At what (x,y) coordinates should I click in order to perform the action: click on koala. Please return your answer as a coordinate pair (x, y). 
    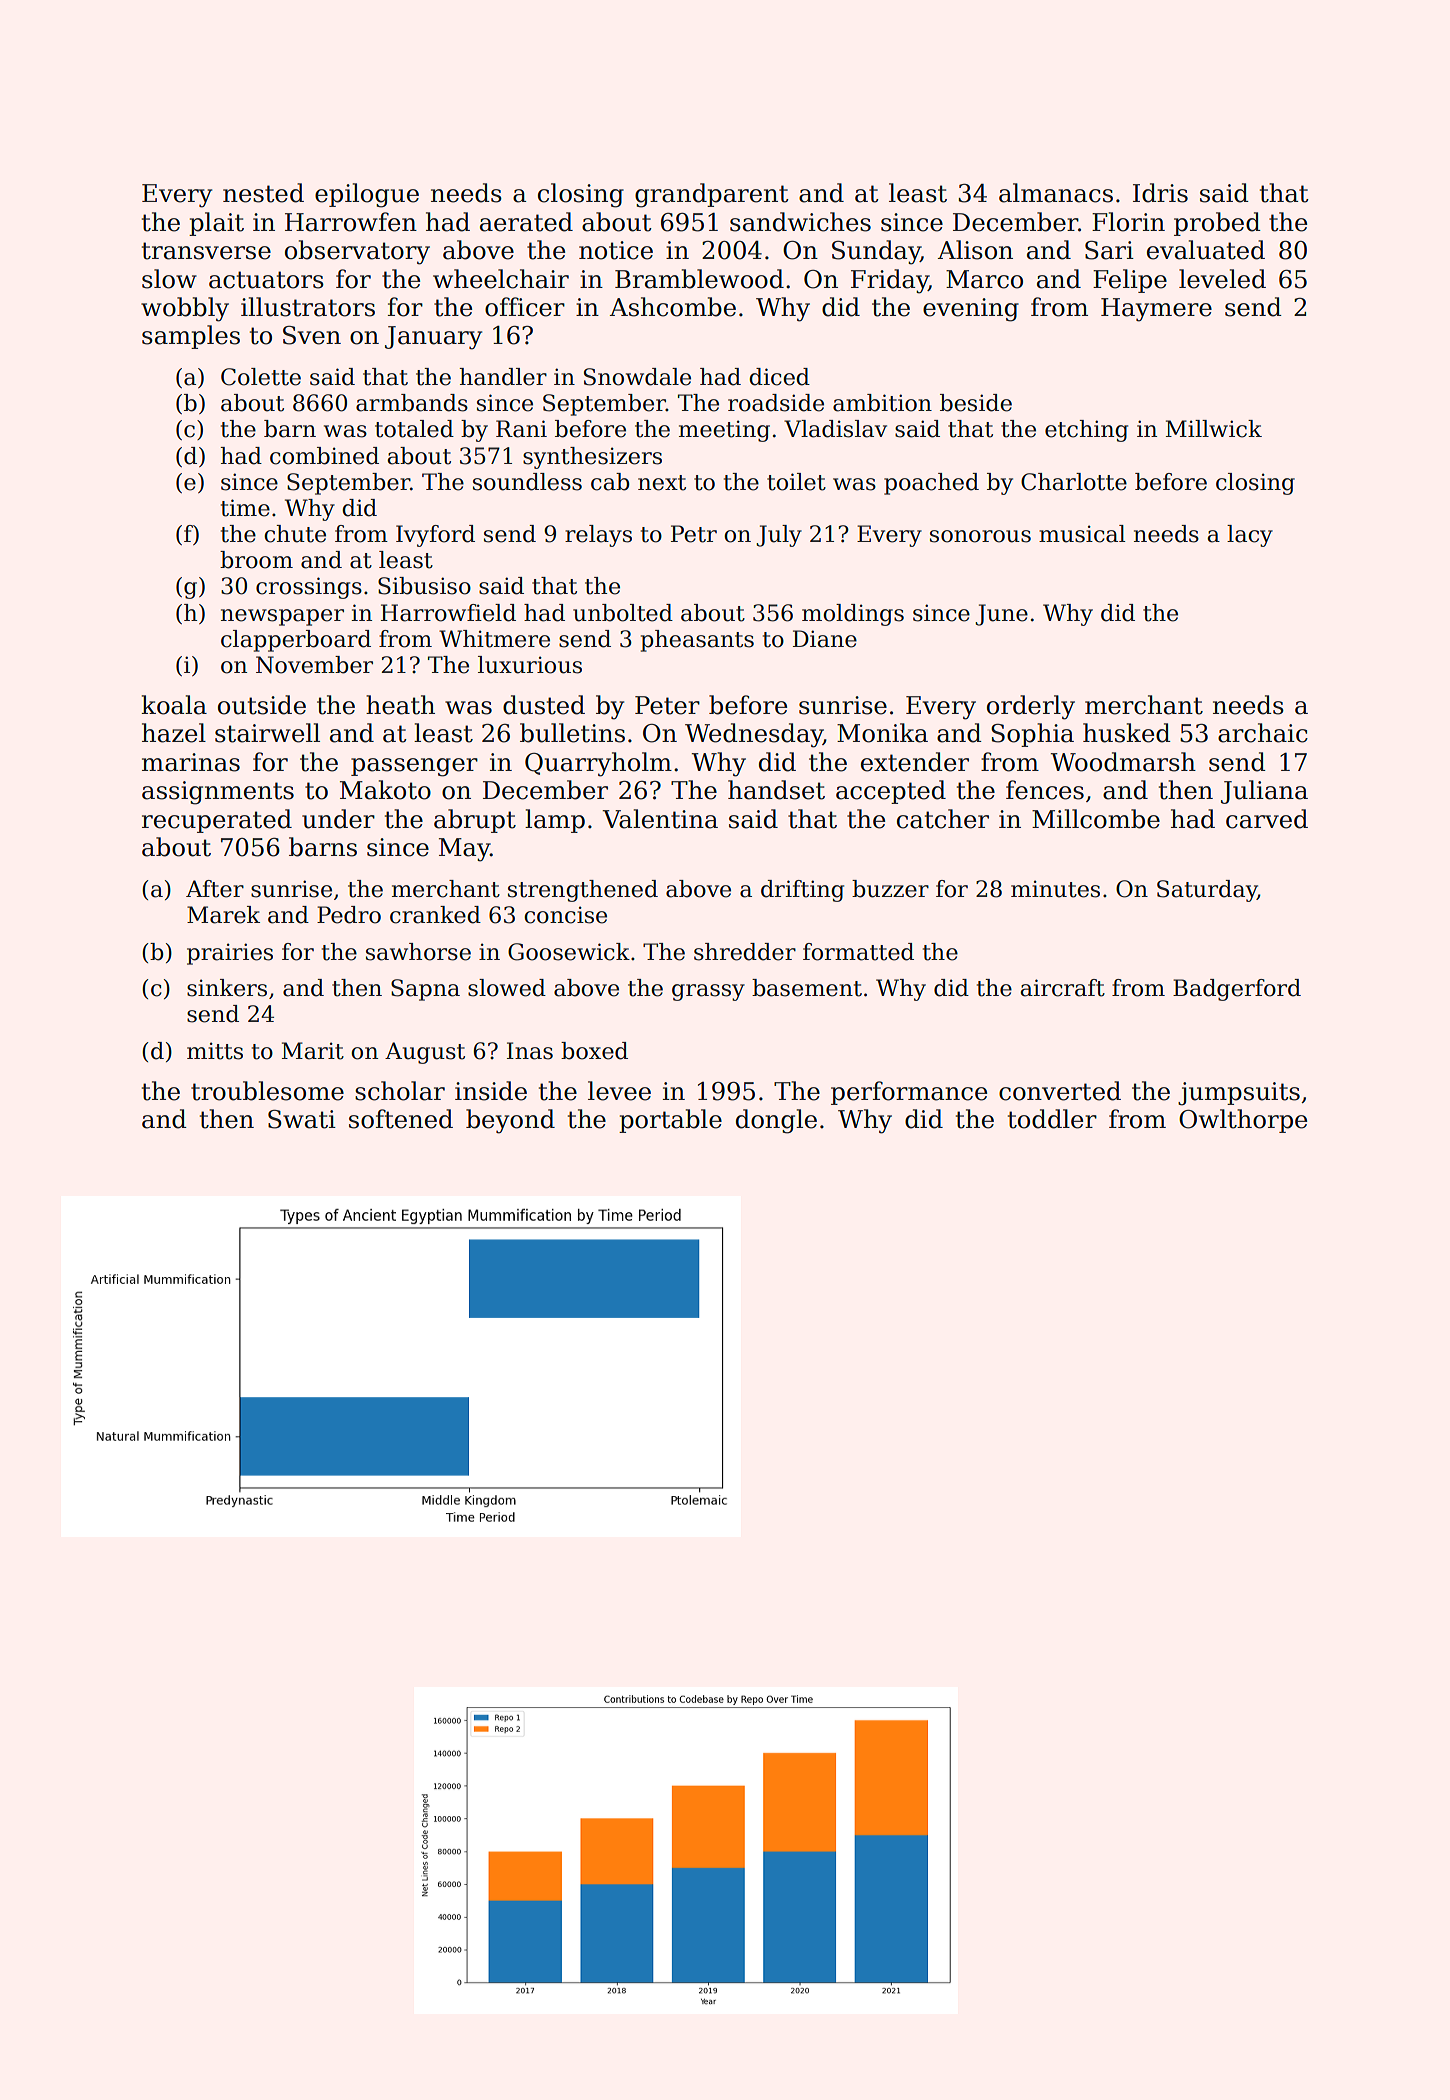
    Looking at the image, I should click on (174, 705).
